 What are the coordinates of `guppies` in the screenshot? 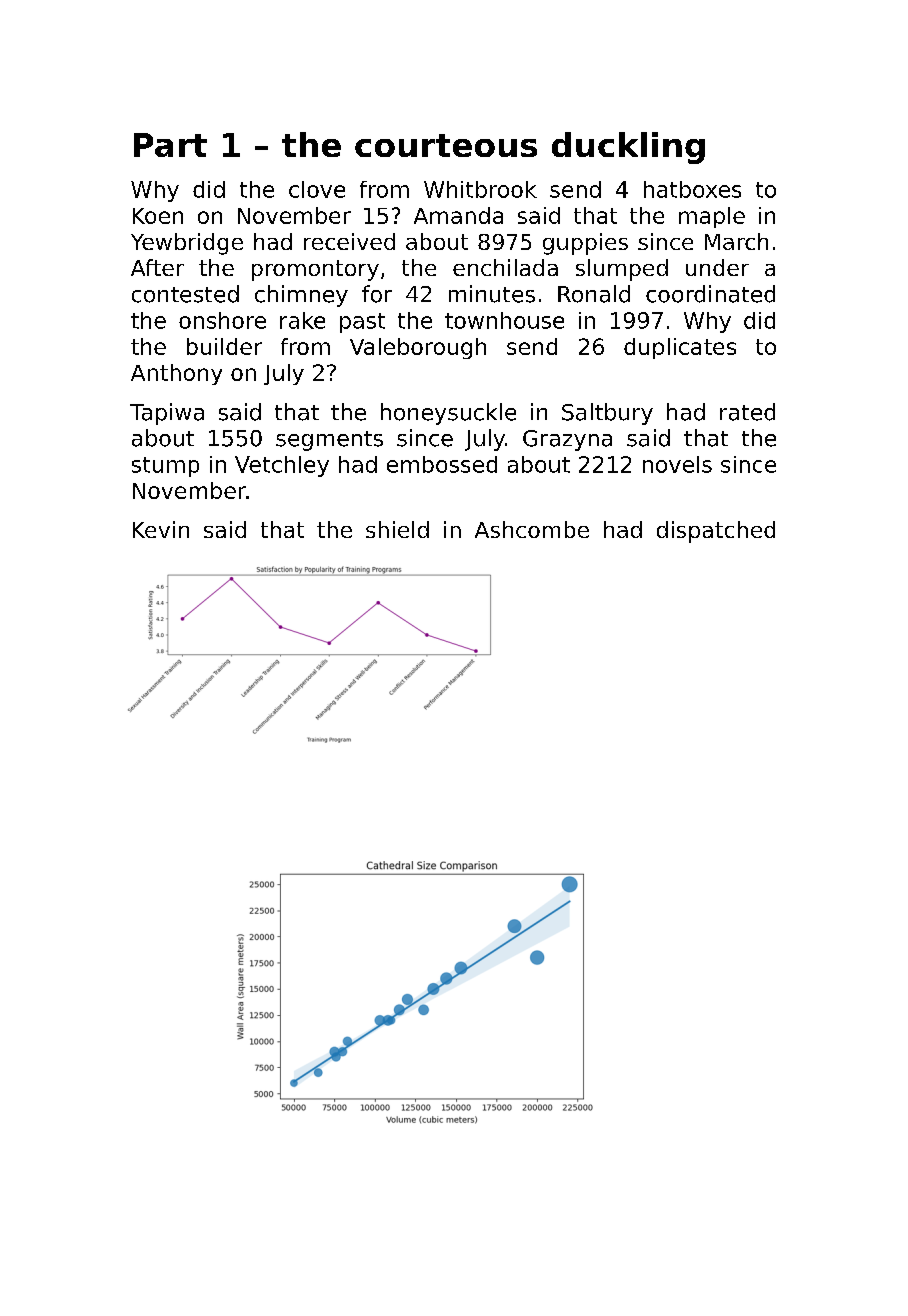 It's located at (585, 244).
